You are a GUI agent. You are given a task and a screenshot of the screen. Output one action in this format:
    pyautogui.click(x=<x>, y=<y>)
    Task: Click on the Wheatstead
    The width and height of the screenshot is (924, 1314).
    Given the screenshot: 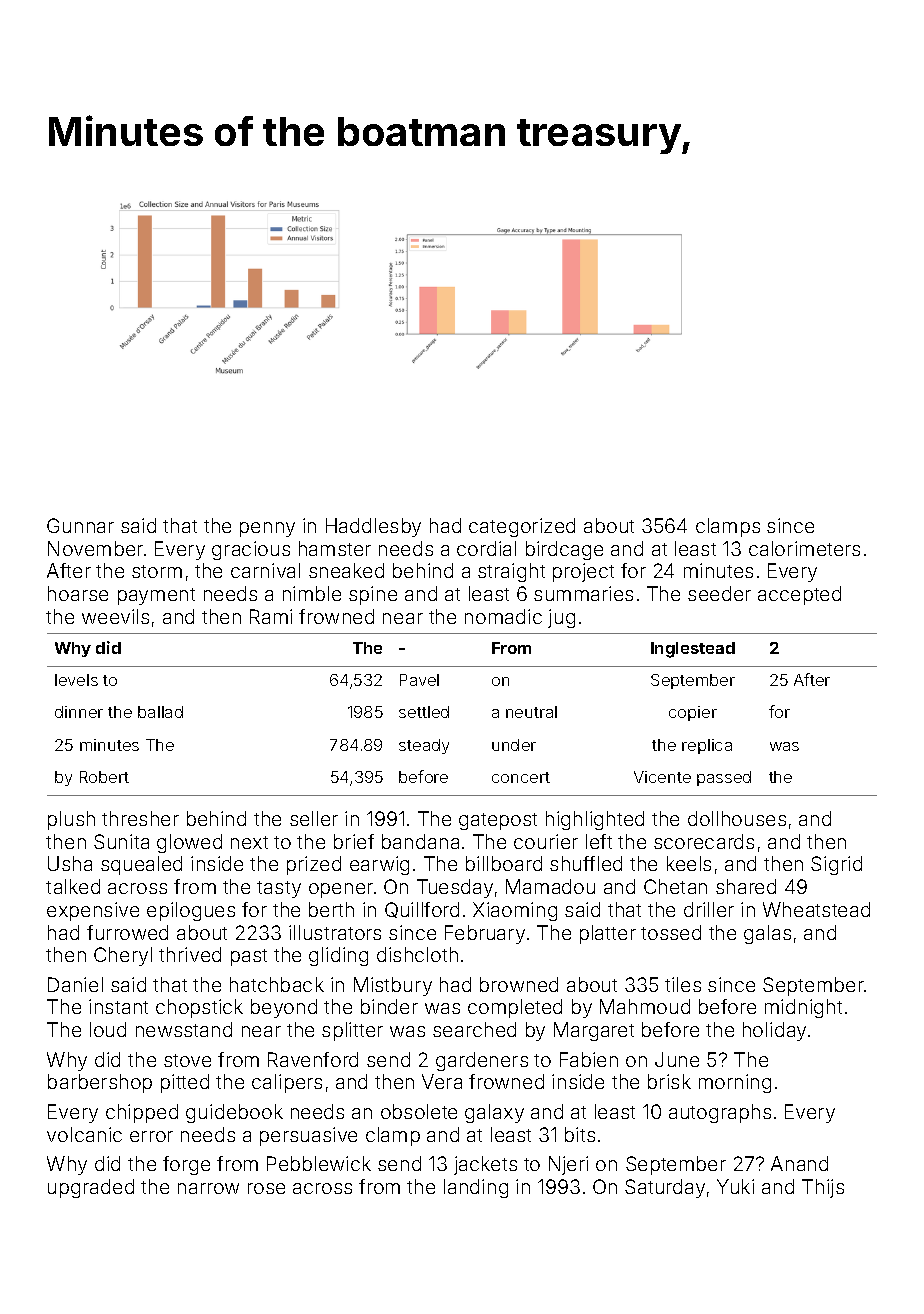 What is the action you would take?
    pyautogui.click(x=816, y=909)
